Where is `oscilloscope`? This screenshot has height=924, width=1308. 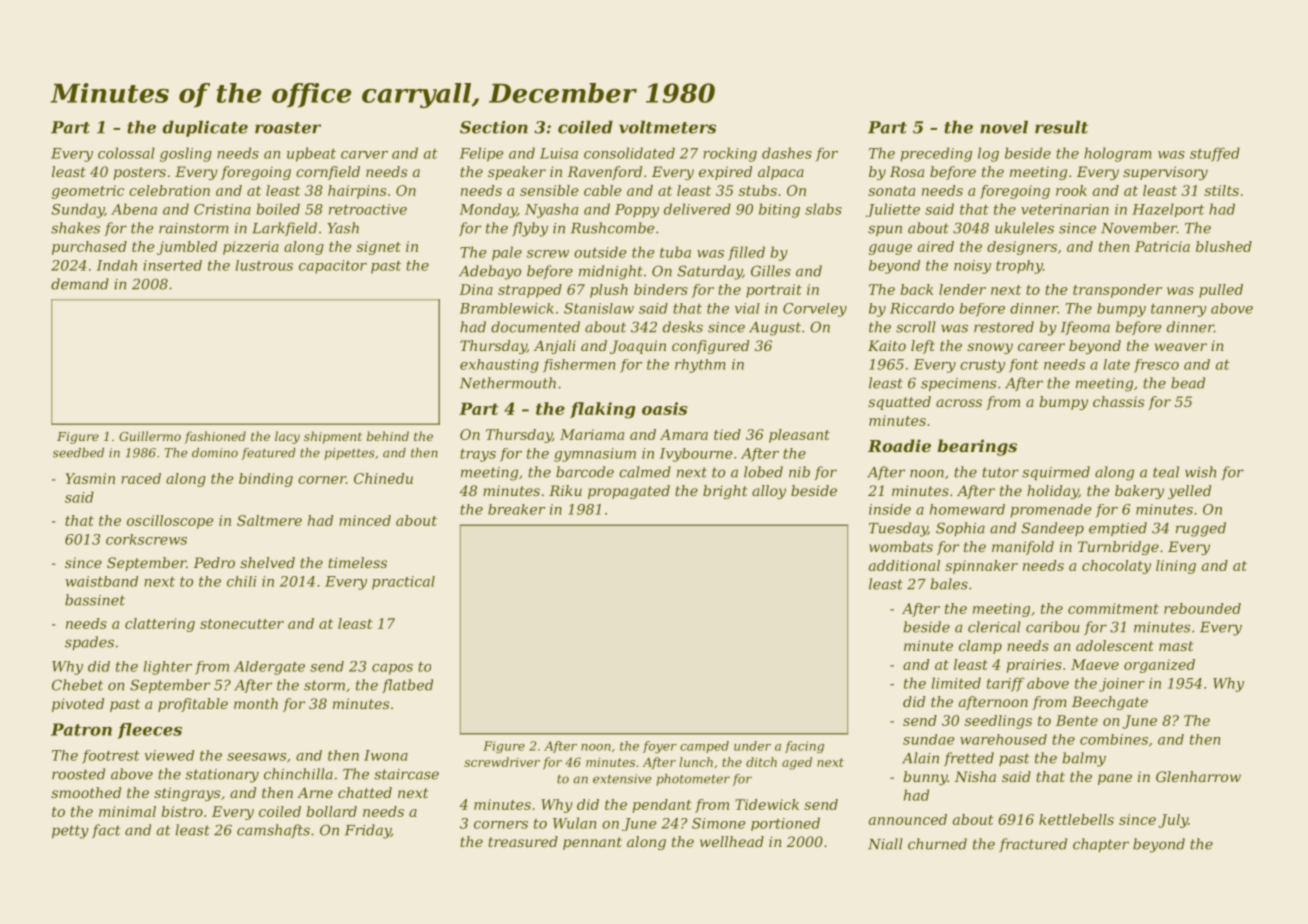
oscilloscope is located at coordinates (170, 522).
